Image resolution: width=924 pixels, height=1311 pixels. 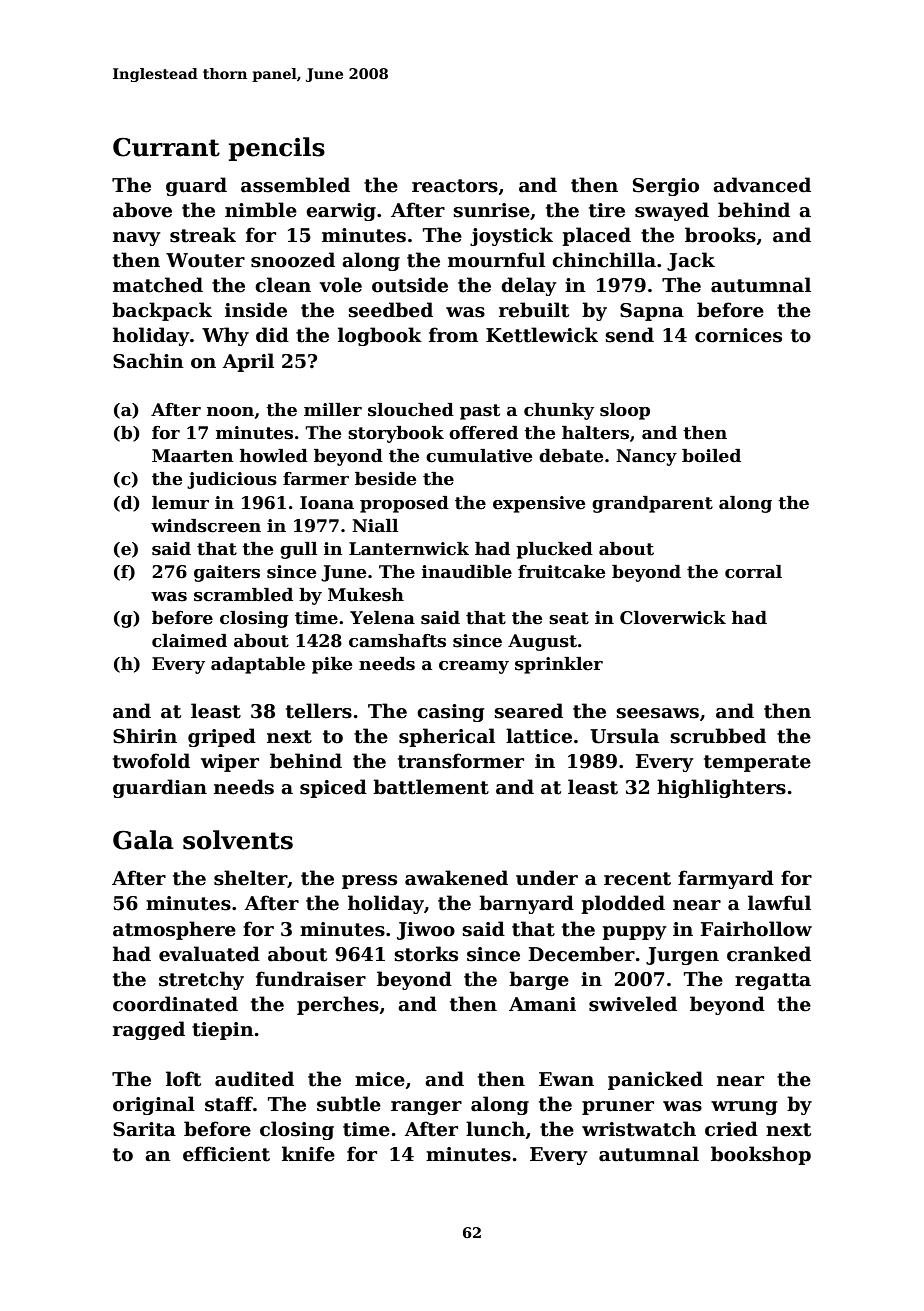 I want to click on Sachin, so click(x=148, y=361).
